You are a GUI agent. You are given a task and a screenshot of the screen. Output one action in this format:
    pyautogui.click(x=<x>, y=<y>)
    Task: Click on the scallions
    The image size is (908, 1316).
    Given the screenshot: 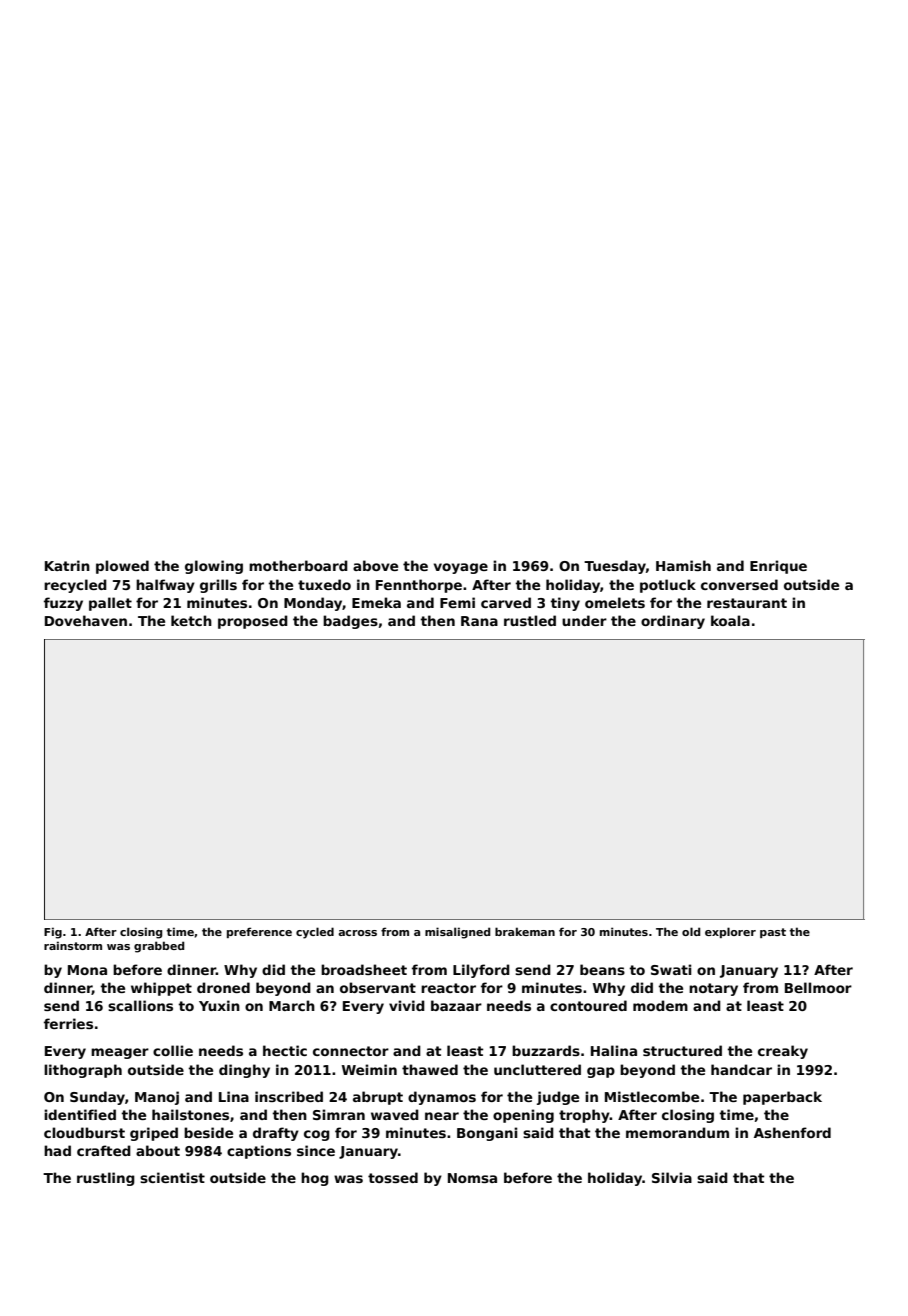 What is the action you would take?
    pyautogui.click(x=140, y=1005)
